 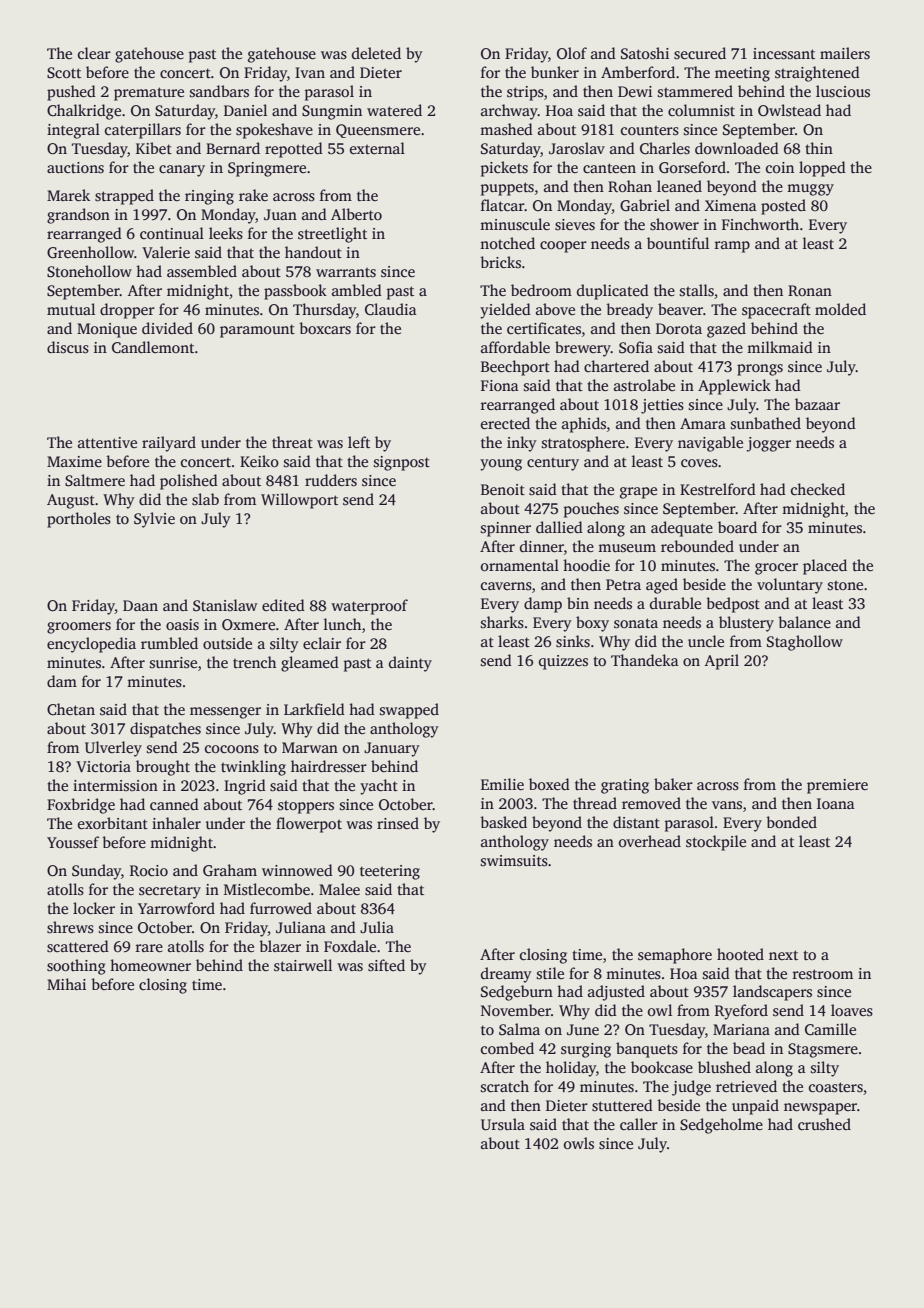 I want to click on Fiona, so click(x=500, y=385).
